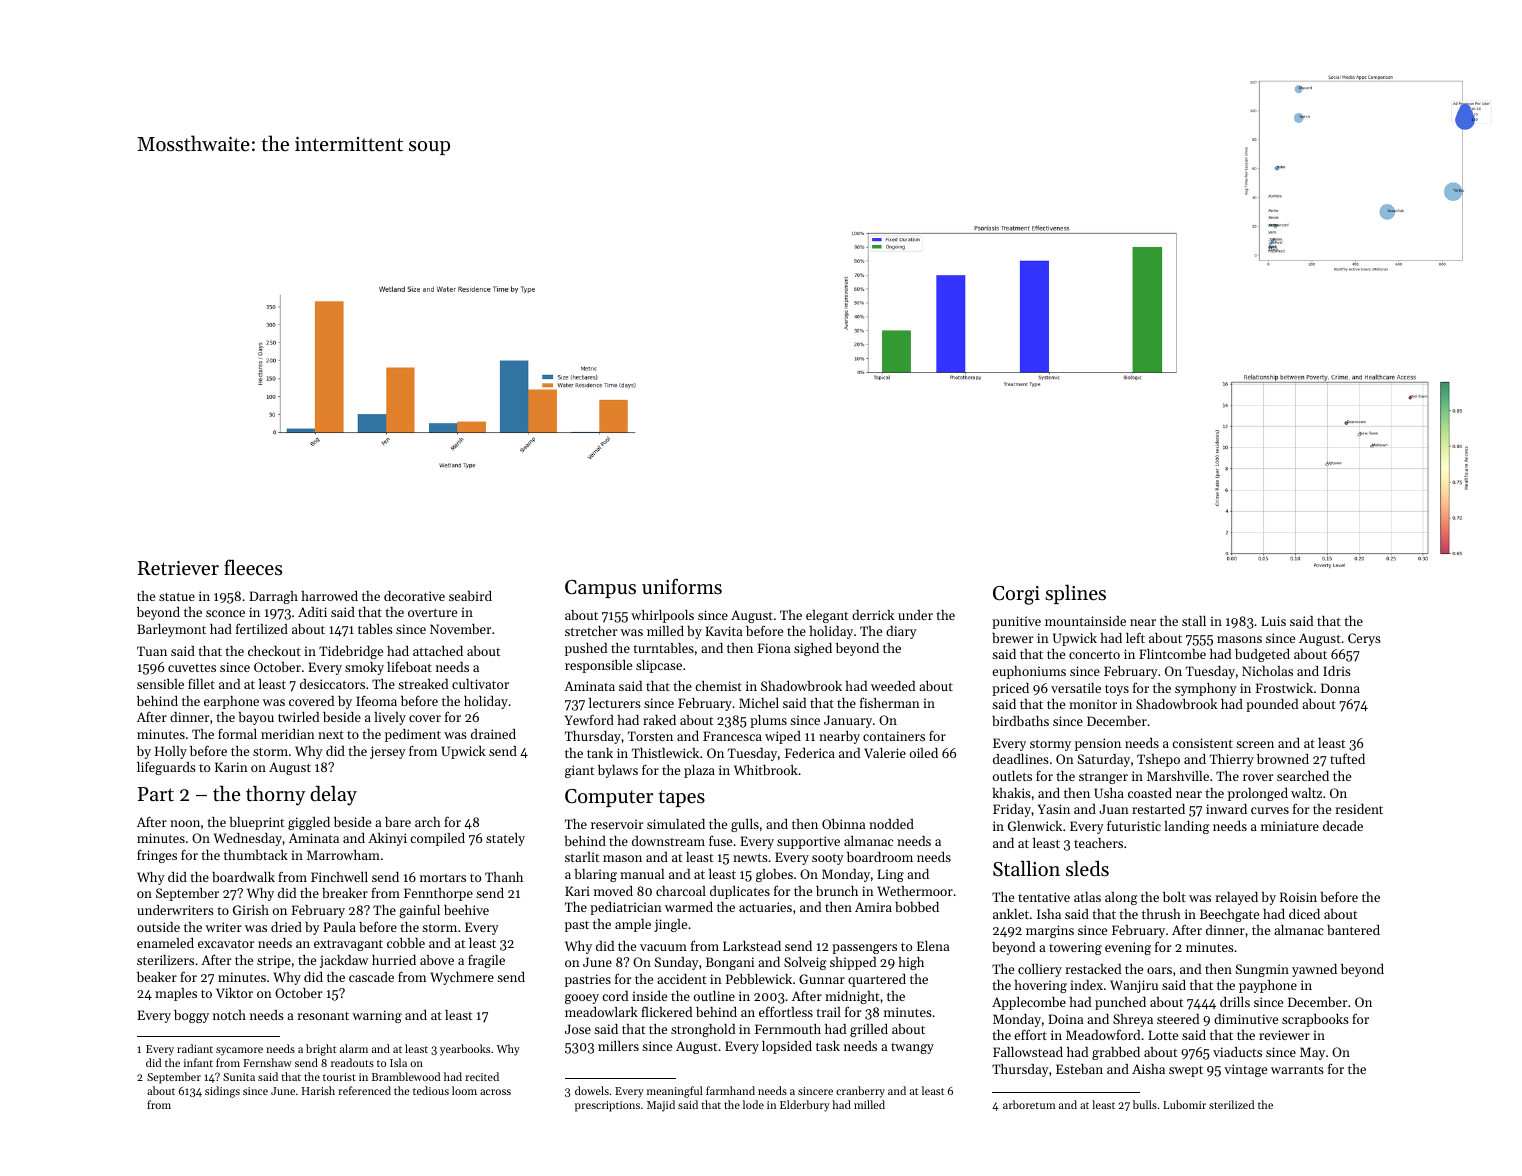 The image size is (1522, 1176). I want to click on Campus, so click(600, 589).
